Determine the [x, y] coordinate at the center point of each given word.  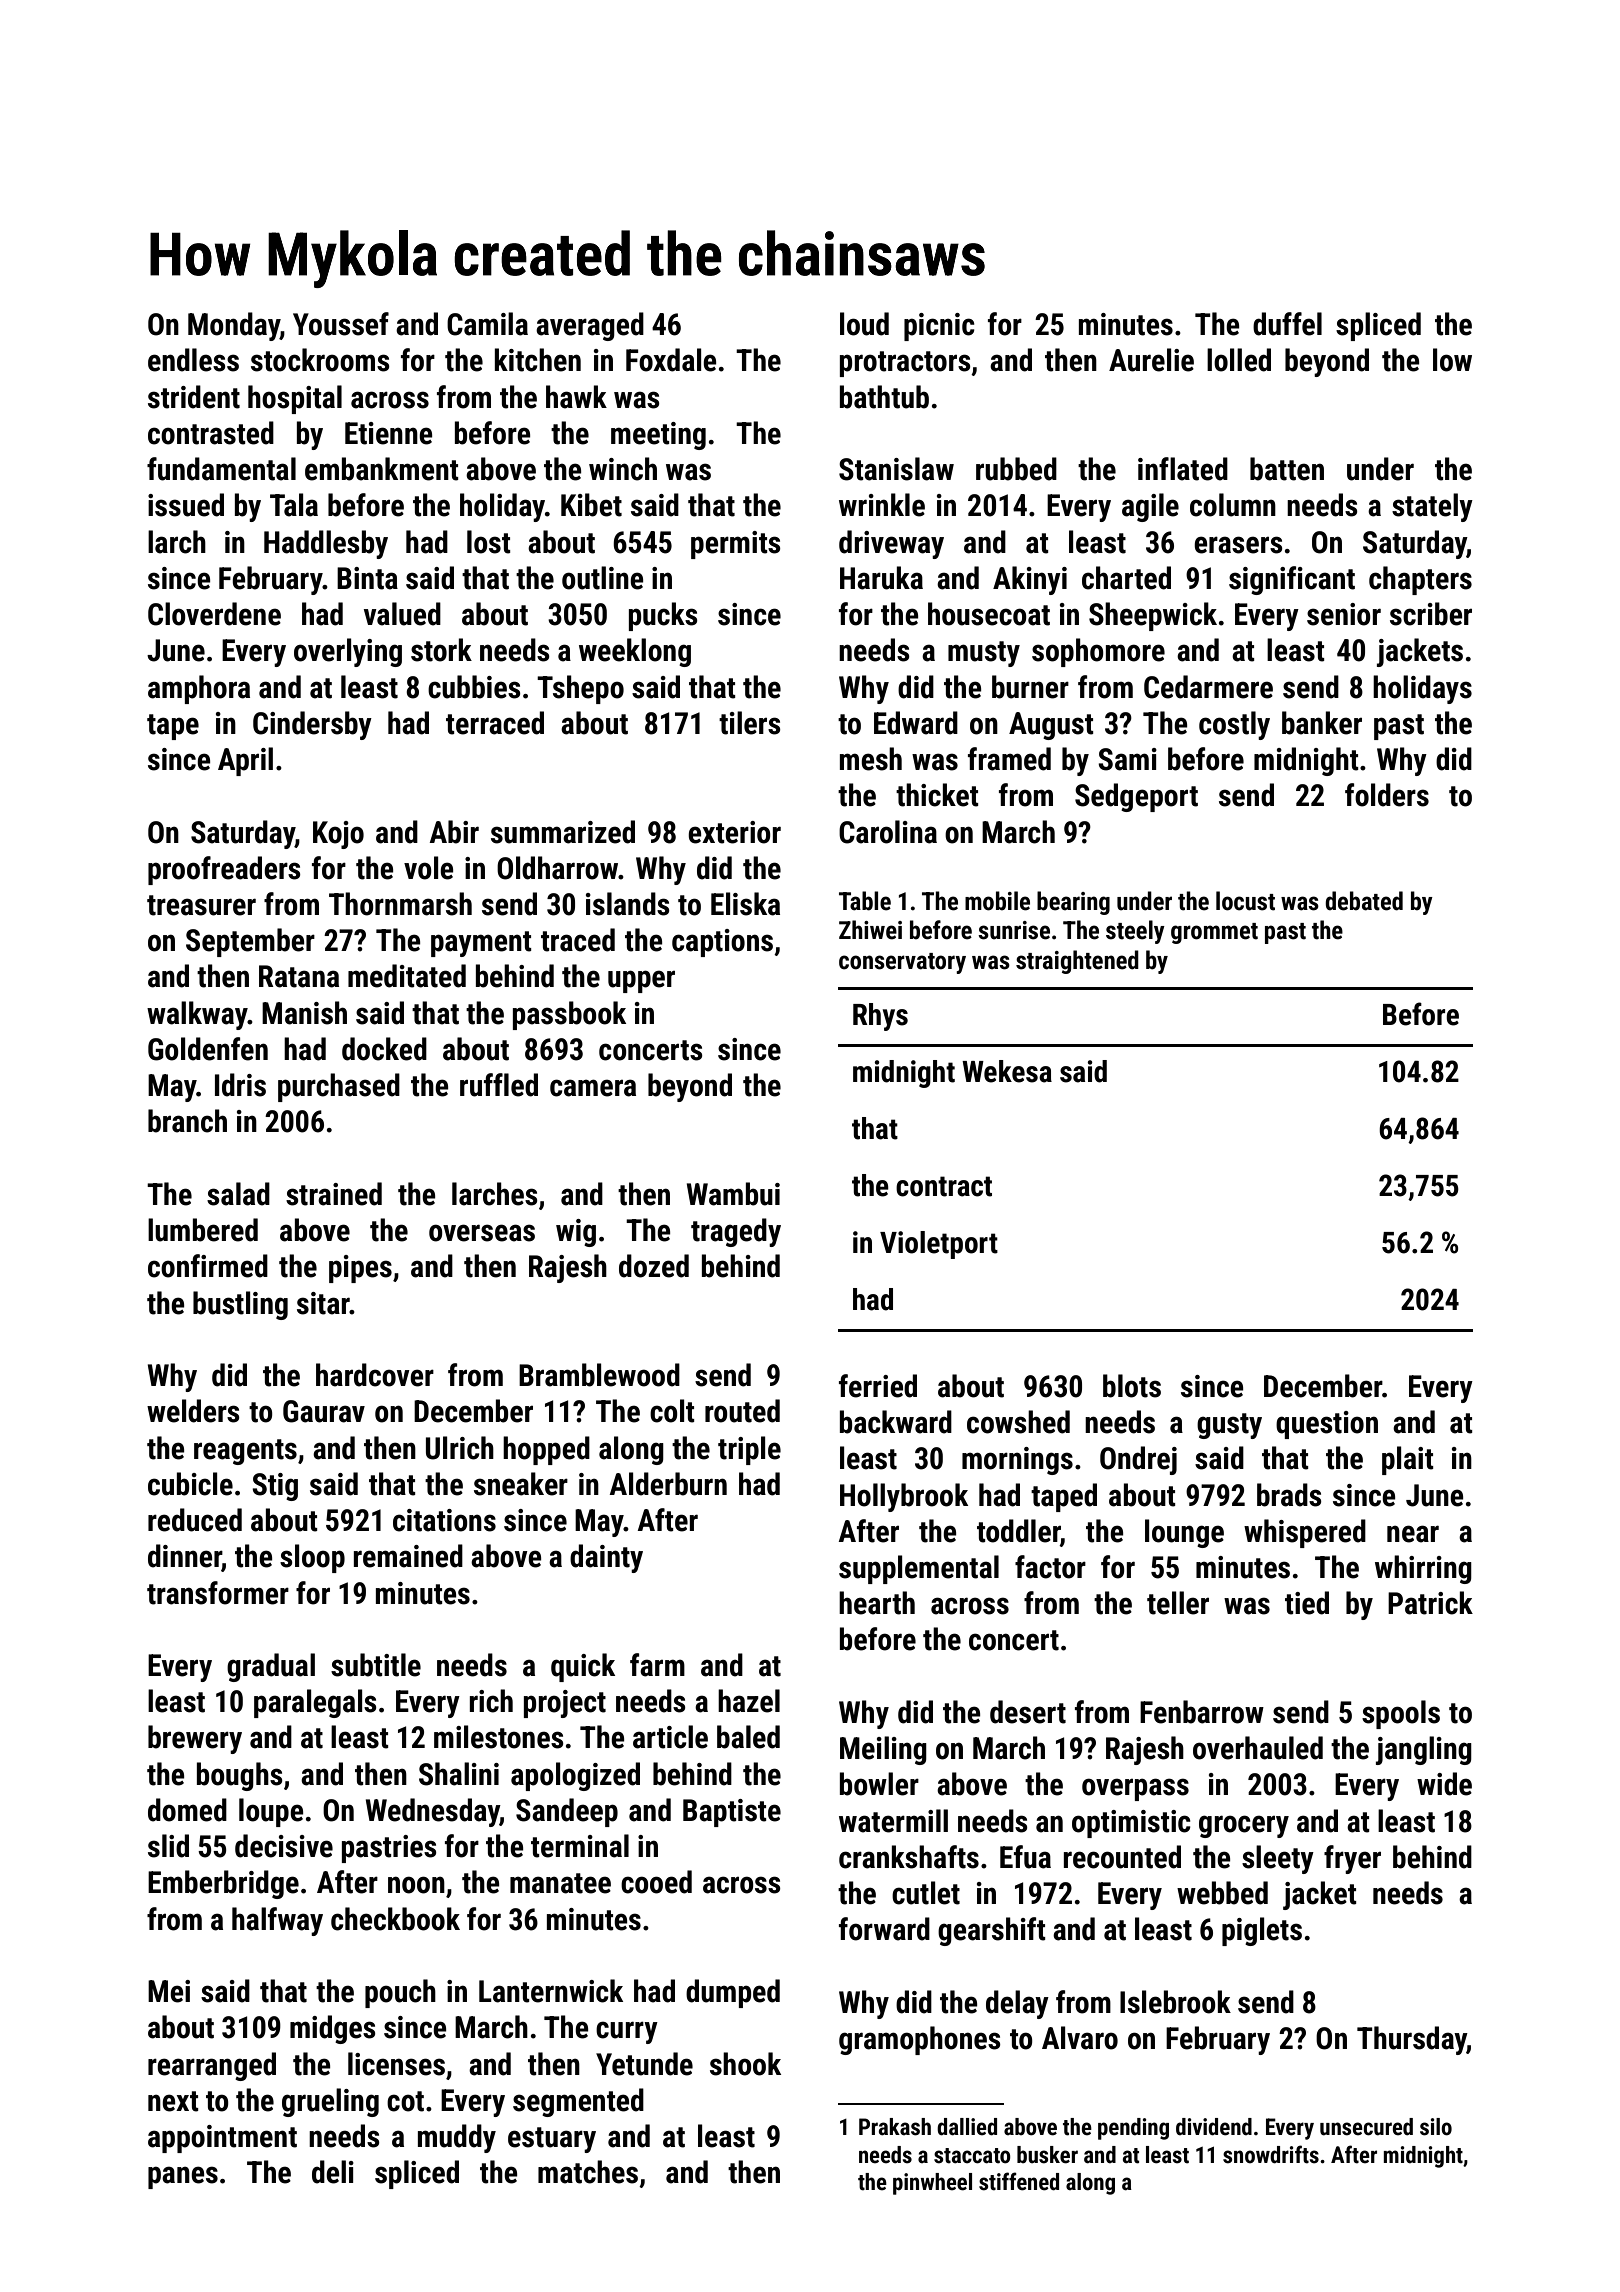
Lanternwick [551, 1991]
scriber [1431, 614]
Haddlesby [326, 544]
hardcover [375, 1375]
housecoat [989, 614]
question [1327, 1425]
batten [1287, 469]
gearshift [992, 1931]
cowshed [1018, 1422]
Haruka [881, 578]
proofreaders [224, 870]
